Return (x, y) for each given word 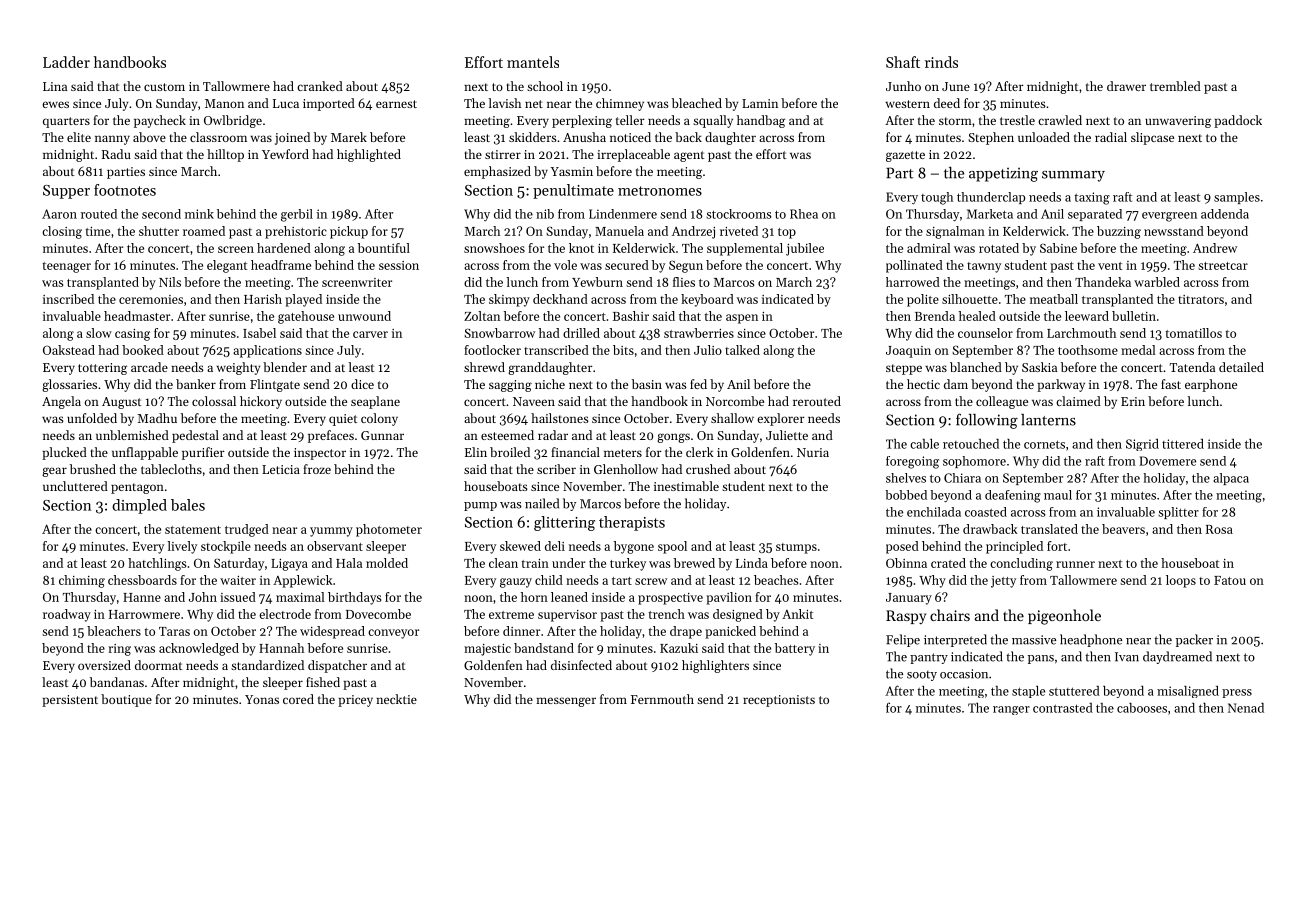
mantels (533, 62)
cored (298, 699)
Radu (116, 154)
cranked (320, 86)
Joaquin (908, 352)
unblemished (132, 435)
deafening (1013, 496)
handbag (761, 121)
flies (684, 282)
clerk (700, 452)
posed (902, 547)
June (956, 86)
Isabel (259, 333)
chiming (82, 581)
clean (503, 563)
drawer (1126, 86)
